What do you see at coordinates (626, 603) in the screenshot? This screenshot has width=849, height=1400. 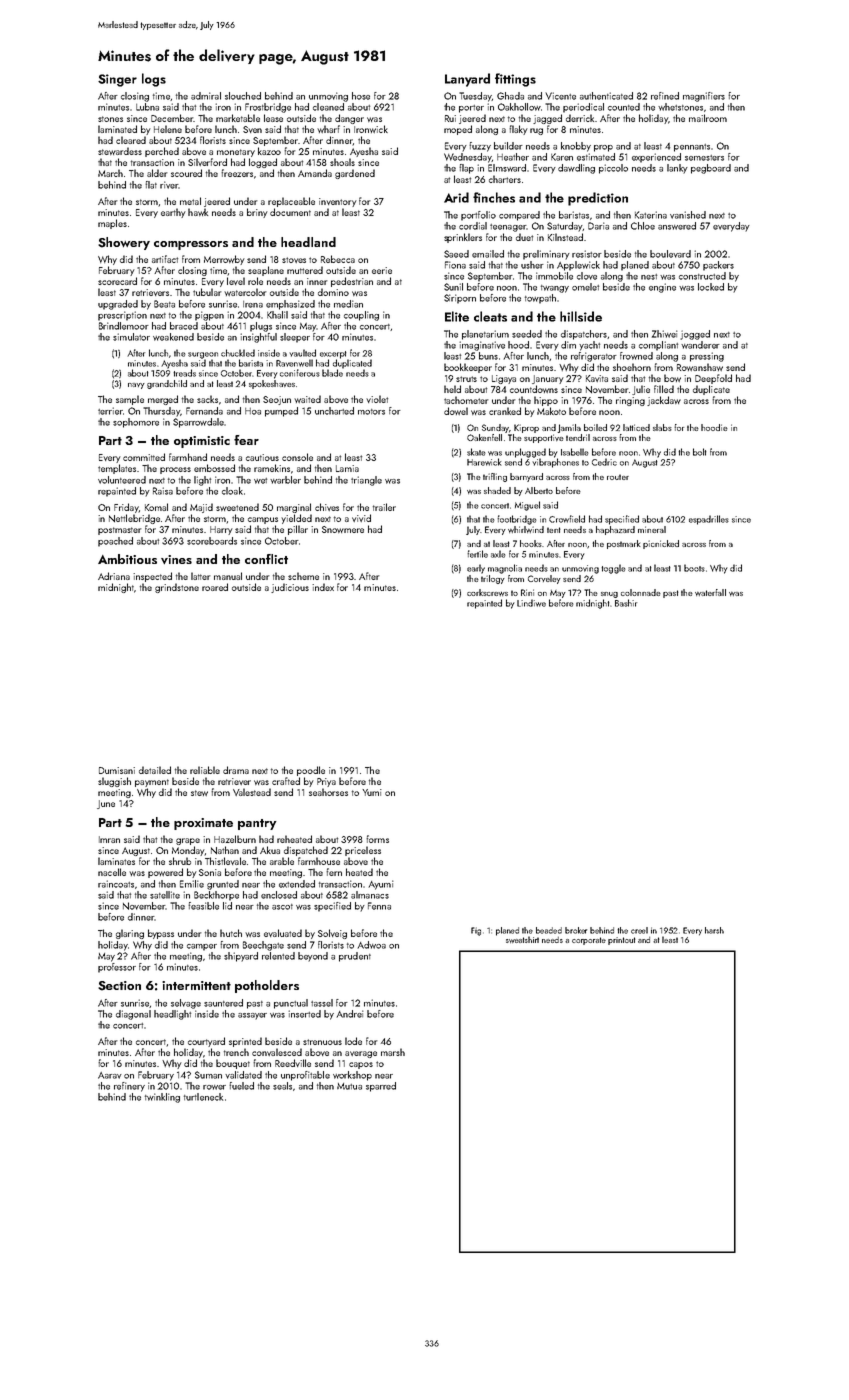 I see `Bashir` at bounding box center [626, 603].
